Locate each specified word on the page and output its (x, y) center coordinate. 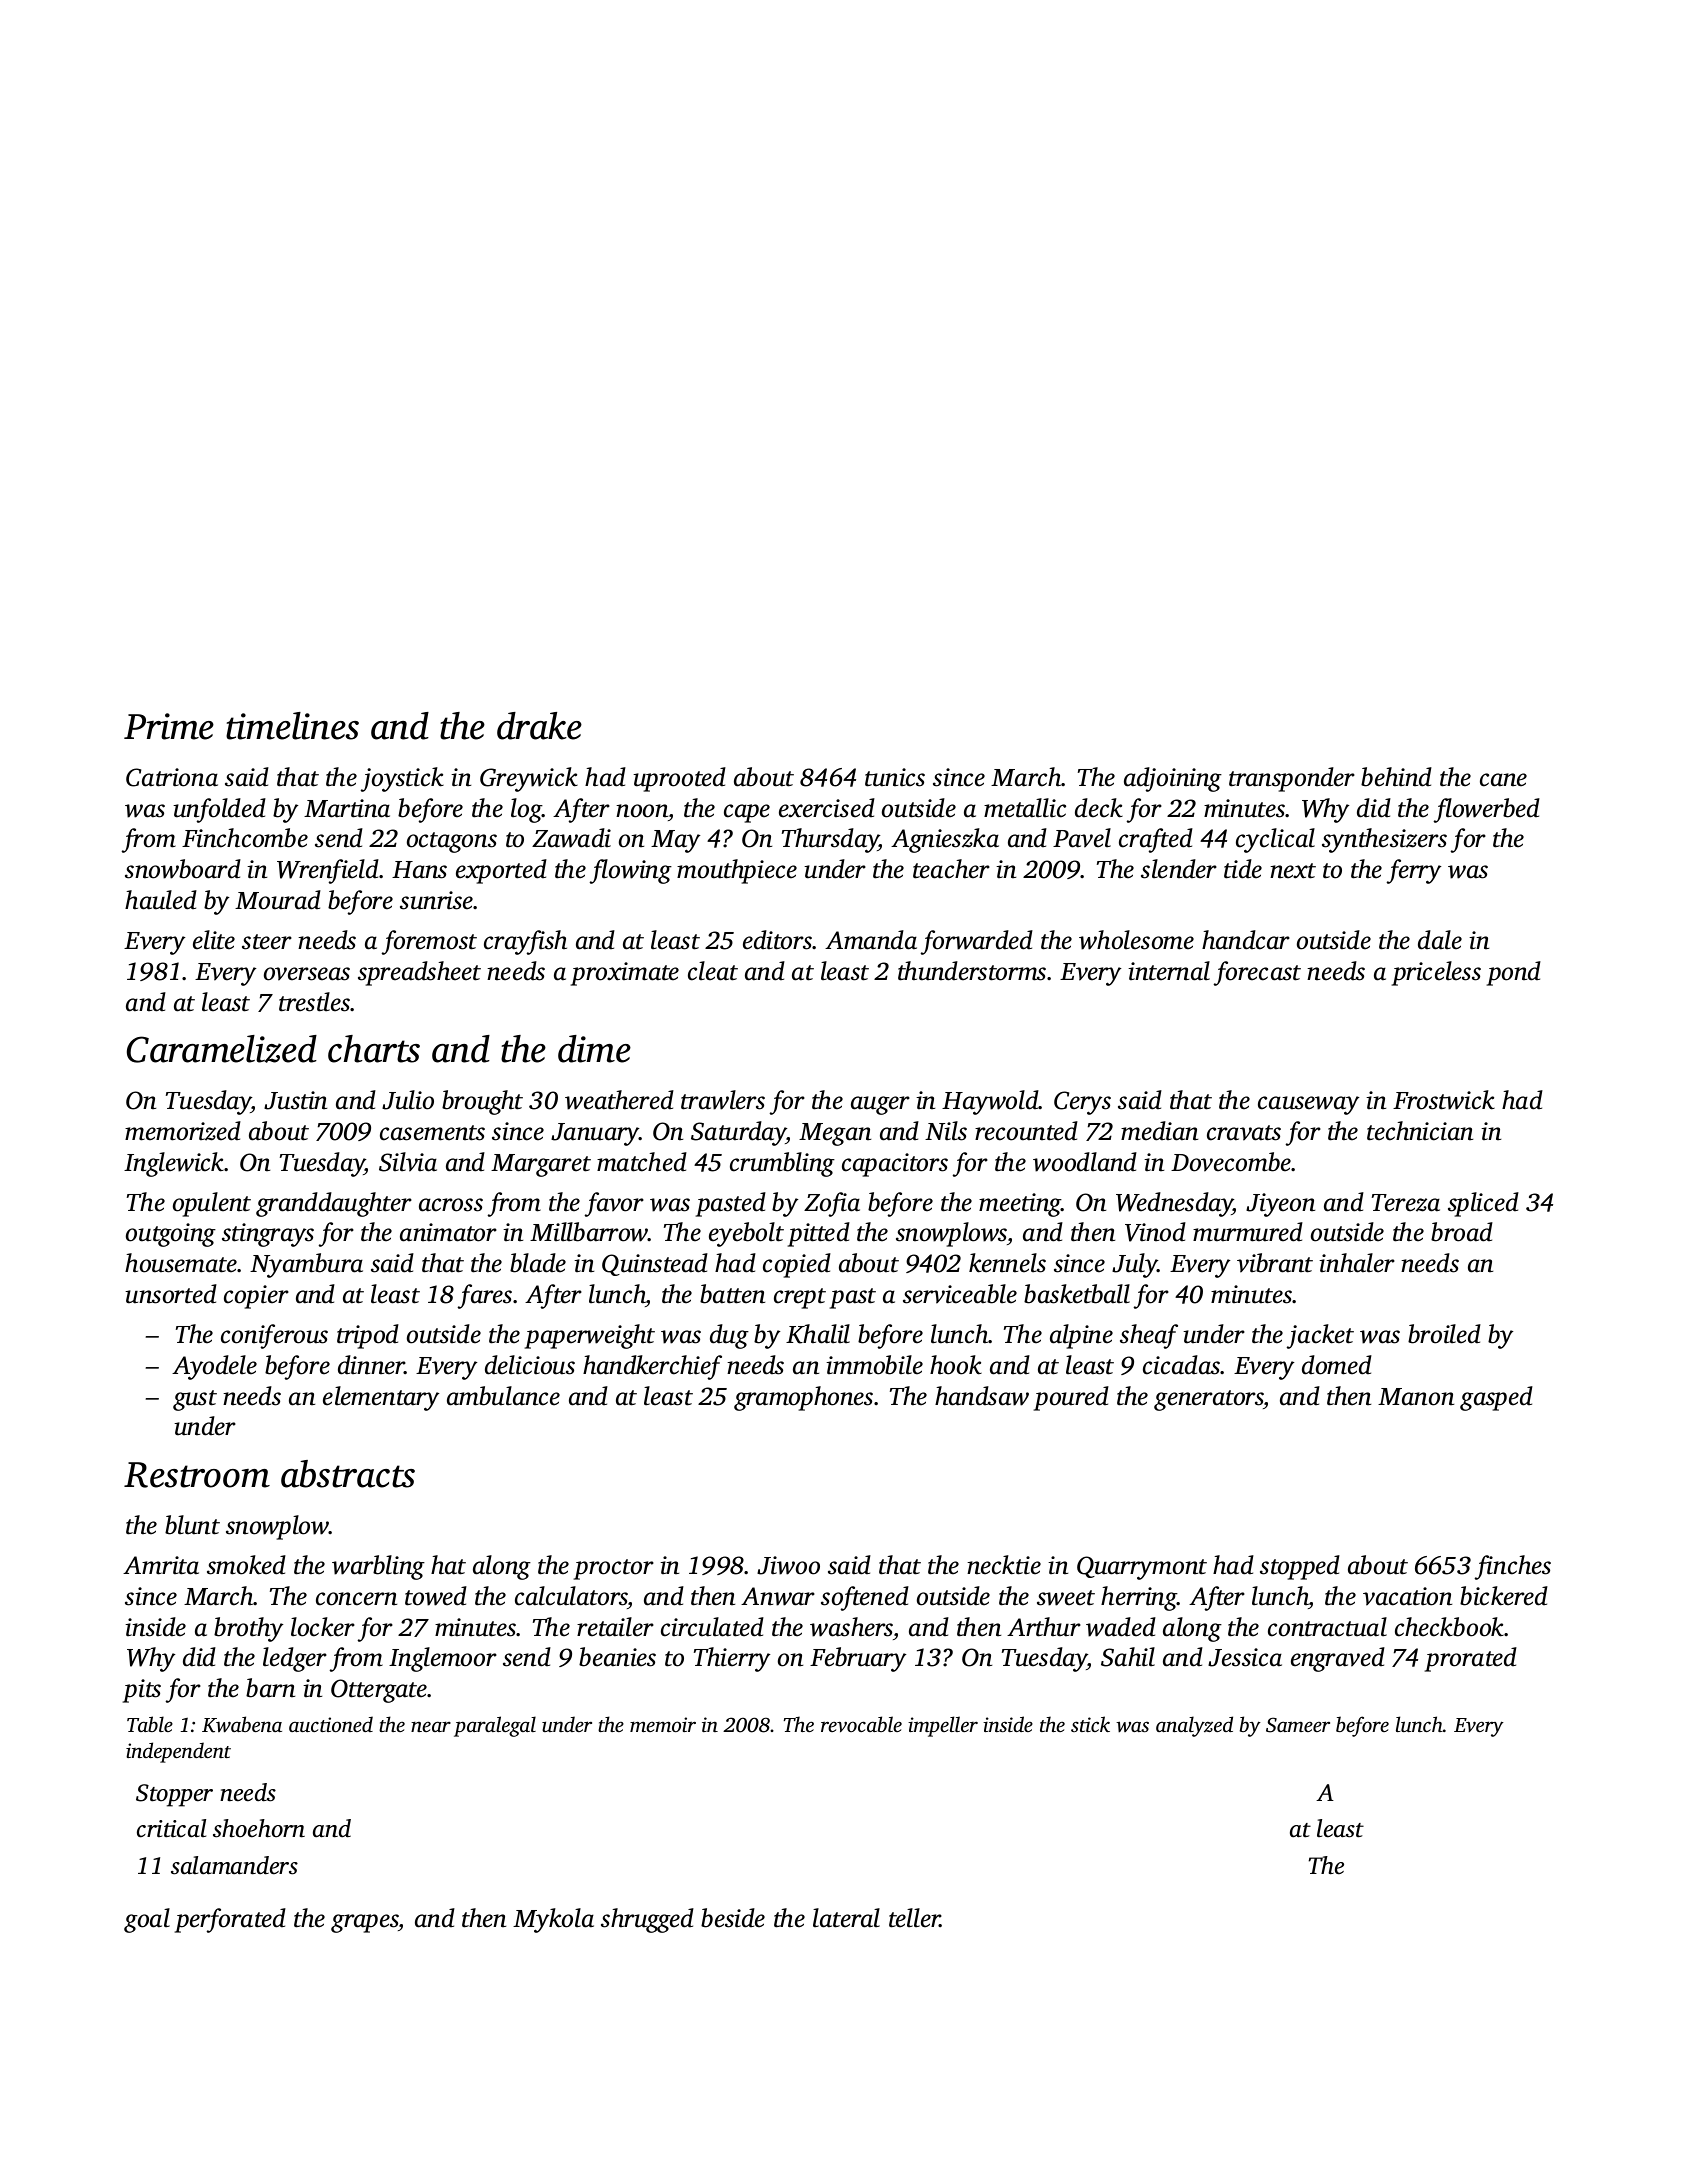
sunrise (437, 900)
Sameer (1298, 1725)
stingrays (268, 1235)
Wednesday (1174, 1204)
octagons (452, 842)
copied (797, 1265)
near (431, 1726)
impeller (943, 1726)
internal (1169, 971)
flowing (631, 871)
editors (778, 940)
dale (1440, 940)
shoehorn (259, 1828)
